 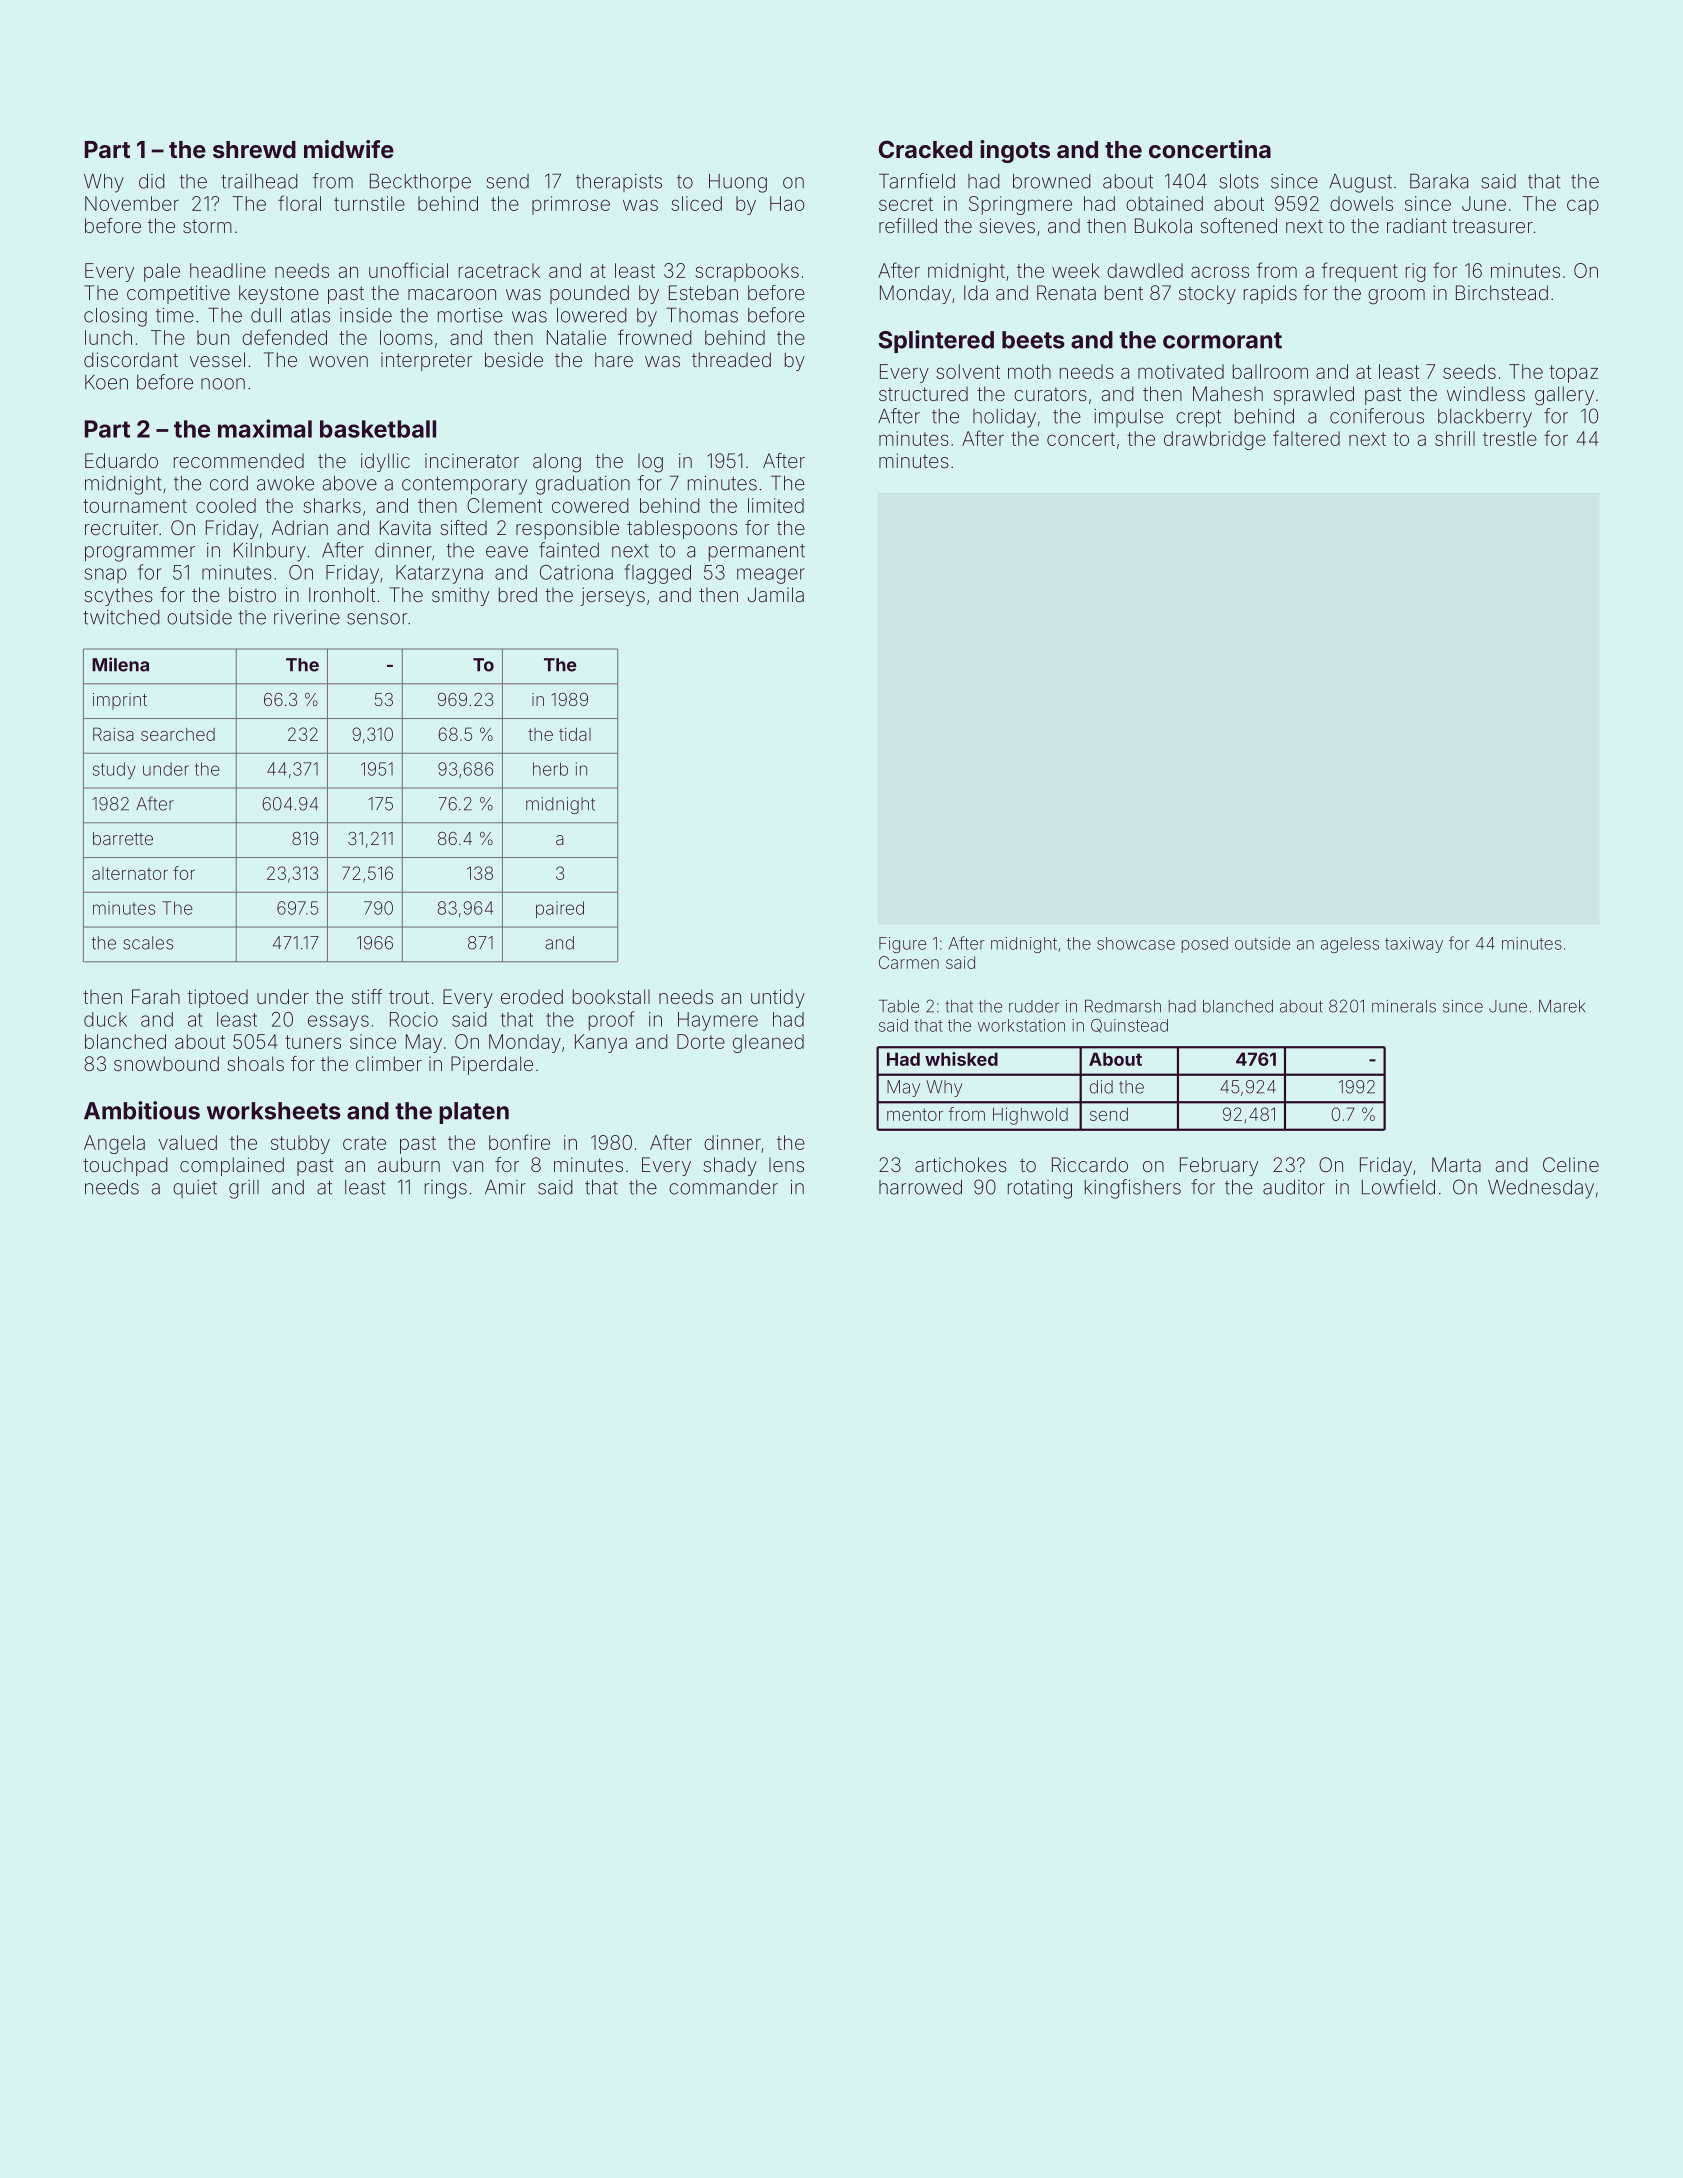 What do you see at coordinates (114, 1144) in the page?
I see `Angela` at bounding box center [114, 1144].
